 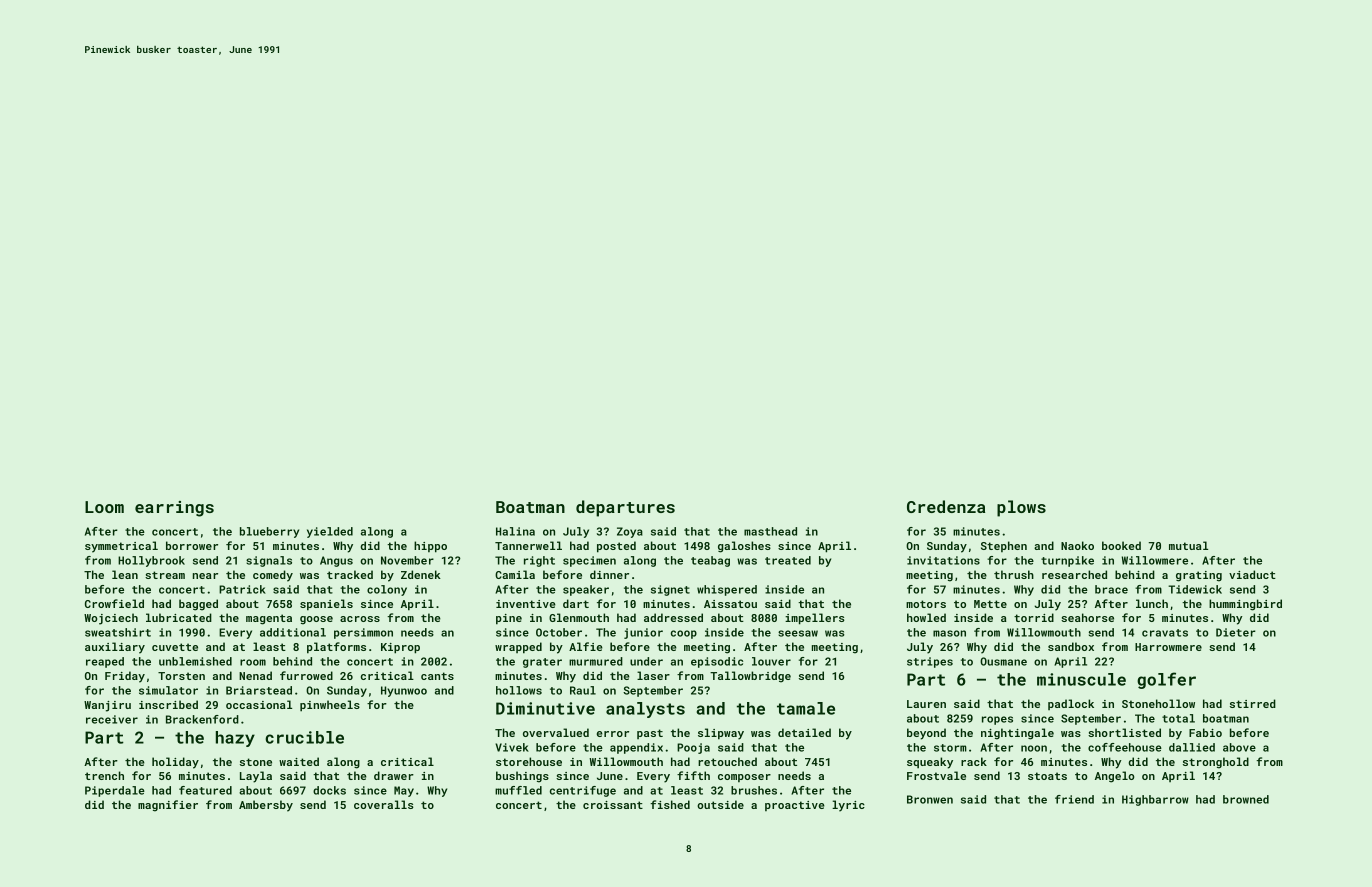 I want to click on stirred, so click(x=1253, y=703).
